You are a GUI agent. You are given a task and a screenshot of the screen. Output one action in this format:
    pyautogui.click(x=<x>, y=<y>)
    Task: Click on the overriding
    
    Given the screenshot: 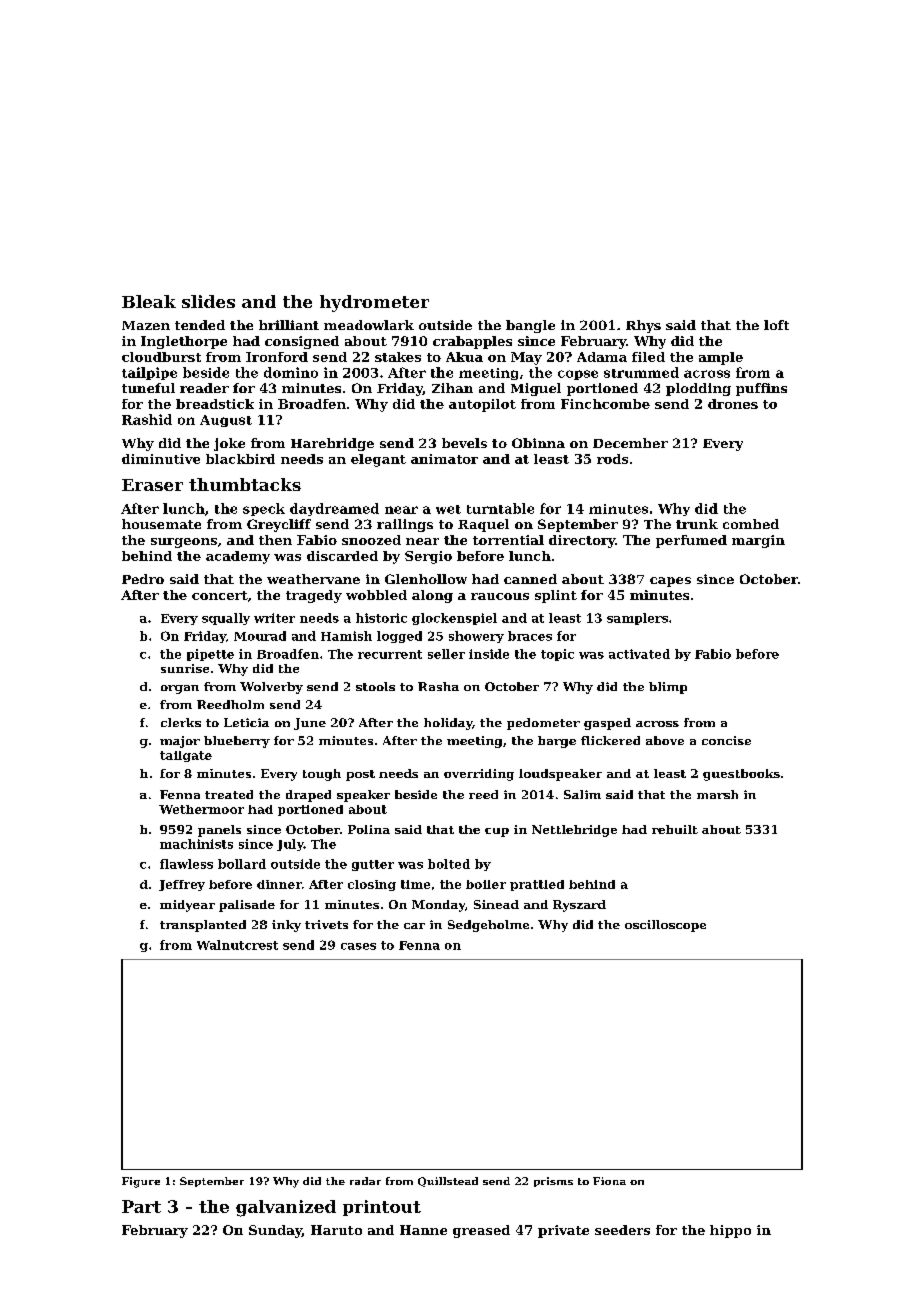 What is the action you would take?
    pyautogui.click(x=479, y=775)
